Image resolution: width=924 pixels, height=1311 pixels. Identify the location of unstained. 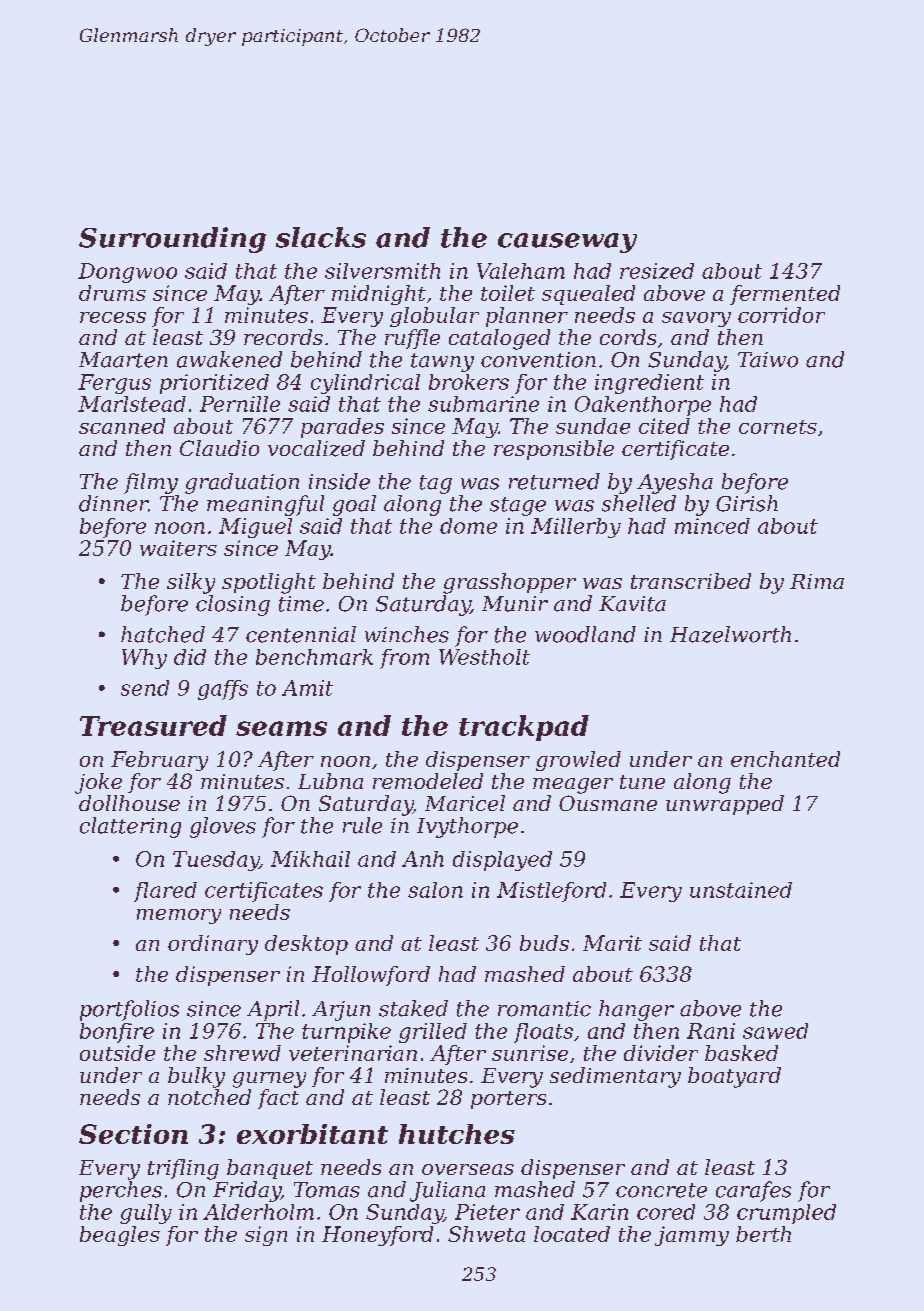
(741, 890).
